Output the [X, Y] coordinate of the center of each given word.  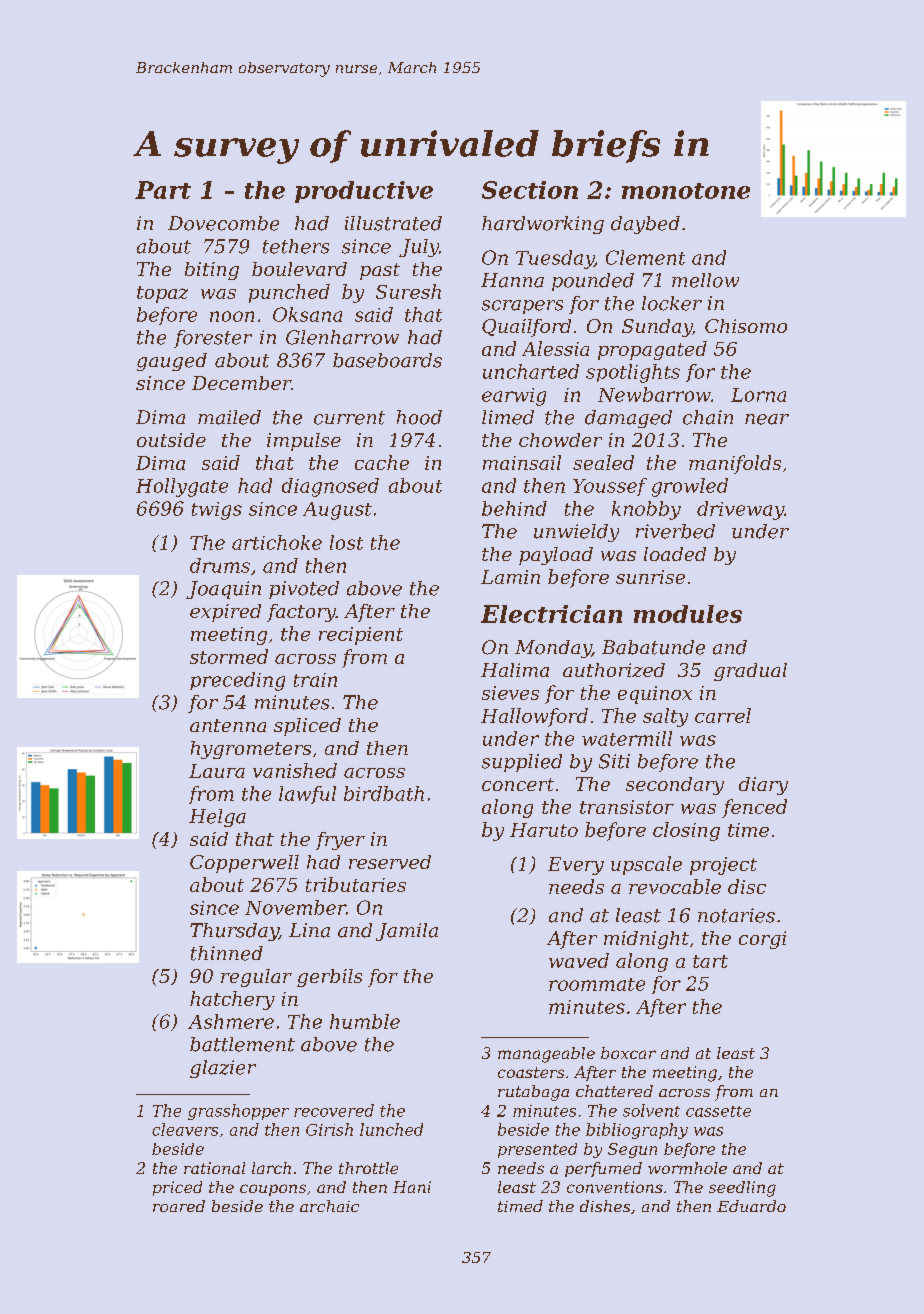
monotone [686, 191]
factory [301, 613]
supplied [522, 763]
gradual [750, 672]
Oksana [307, 314]
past [380, 271]
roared [179, 1206]
